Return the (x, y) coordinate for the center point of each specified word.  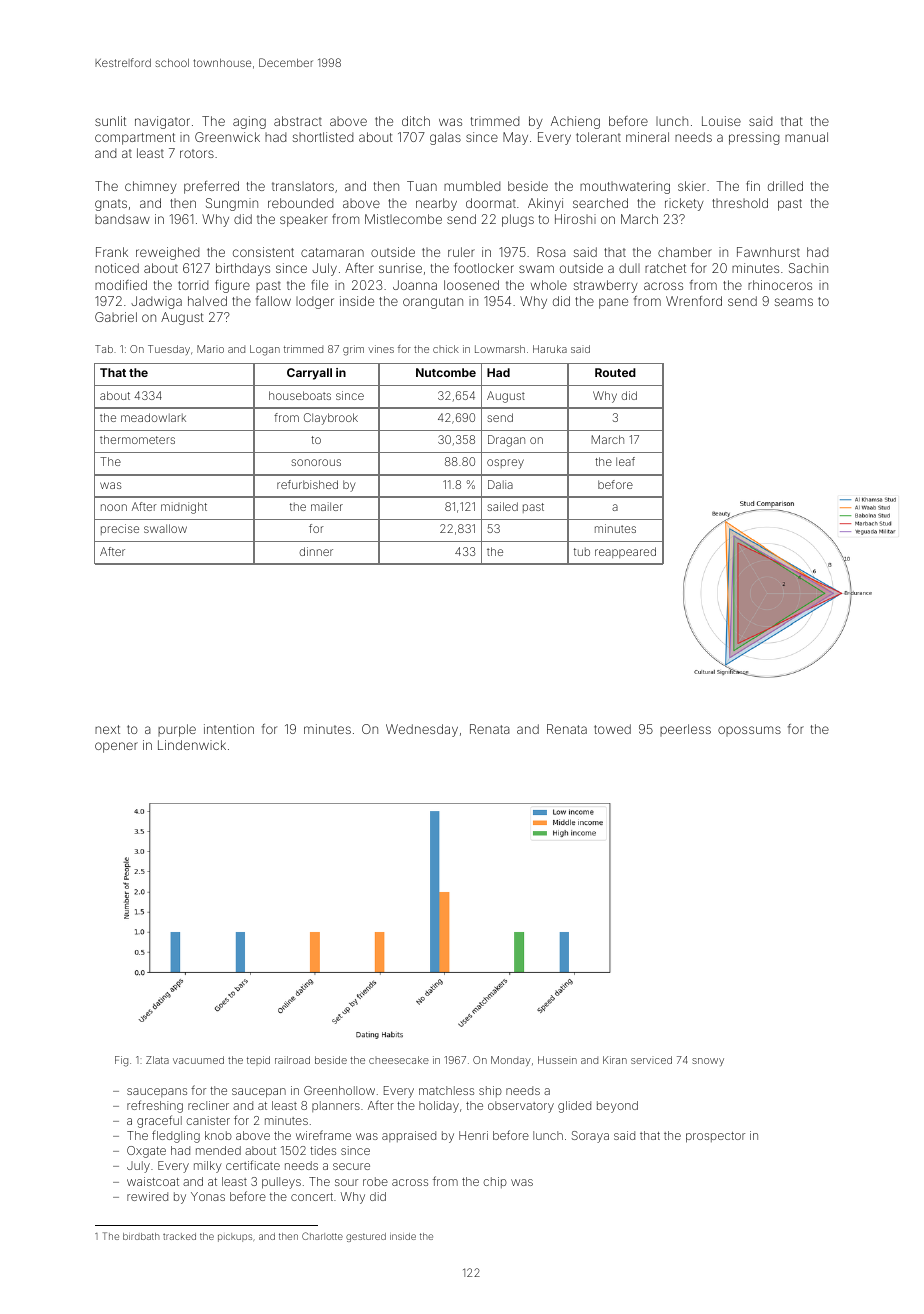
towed (612, 729)
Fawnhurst (768, 252)
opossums (749, 731)
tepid (258, 1061)
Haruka (550, 349)
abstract (298, 121)
